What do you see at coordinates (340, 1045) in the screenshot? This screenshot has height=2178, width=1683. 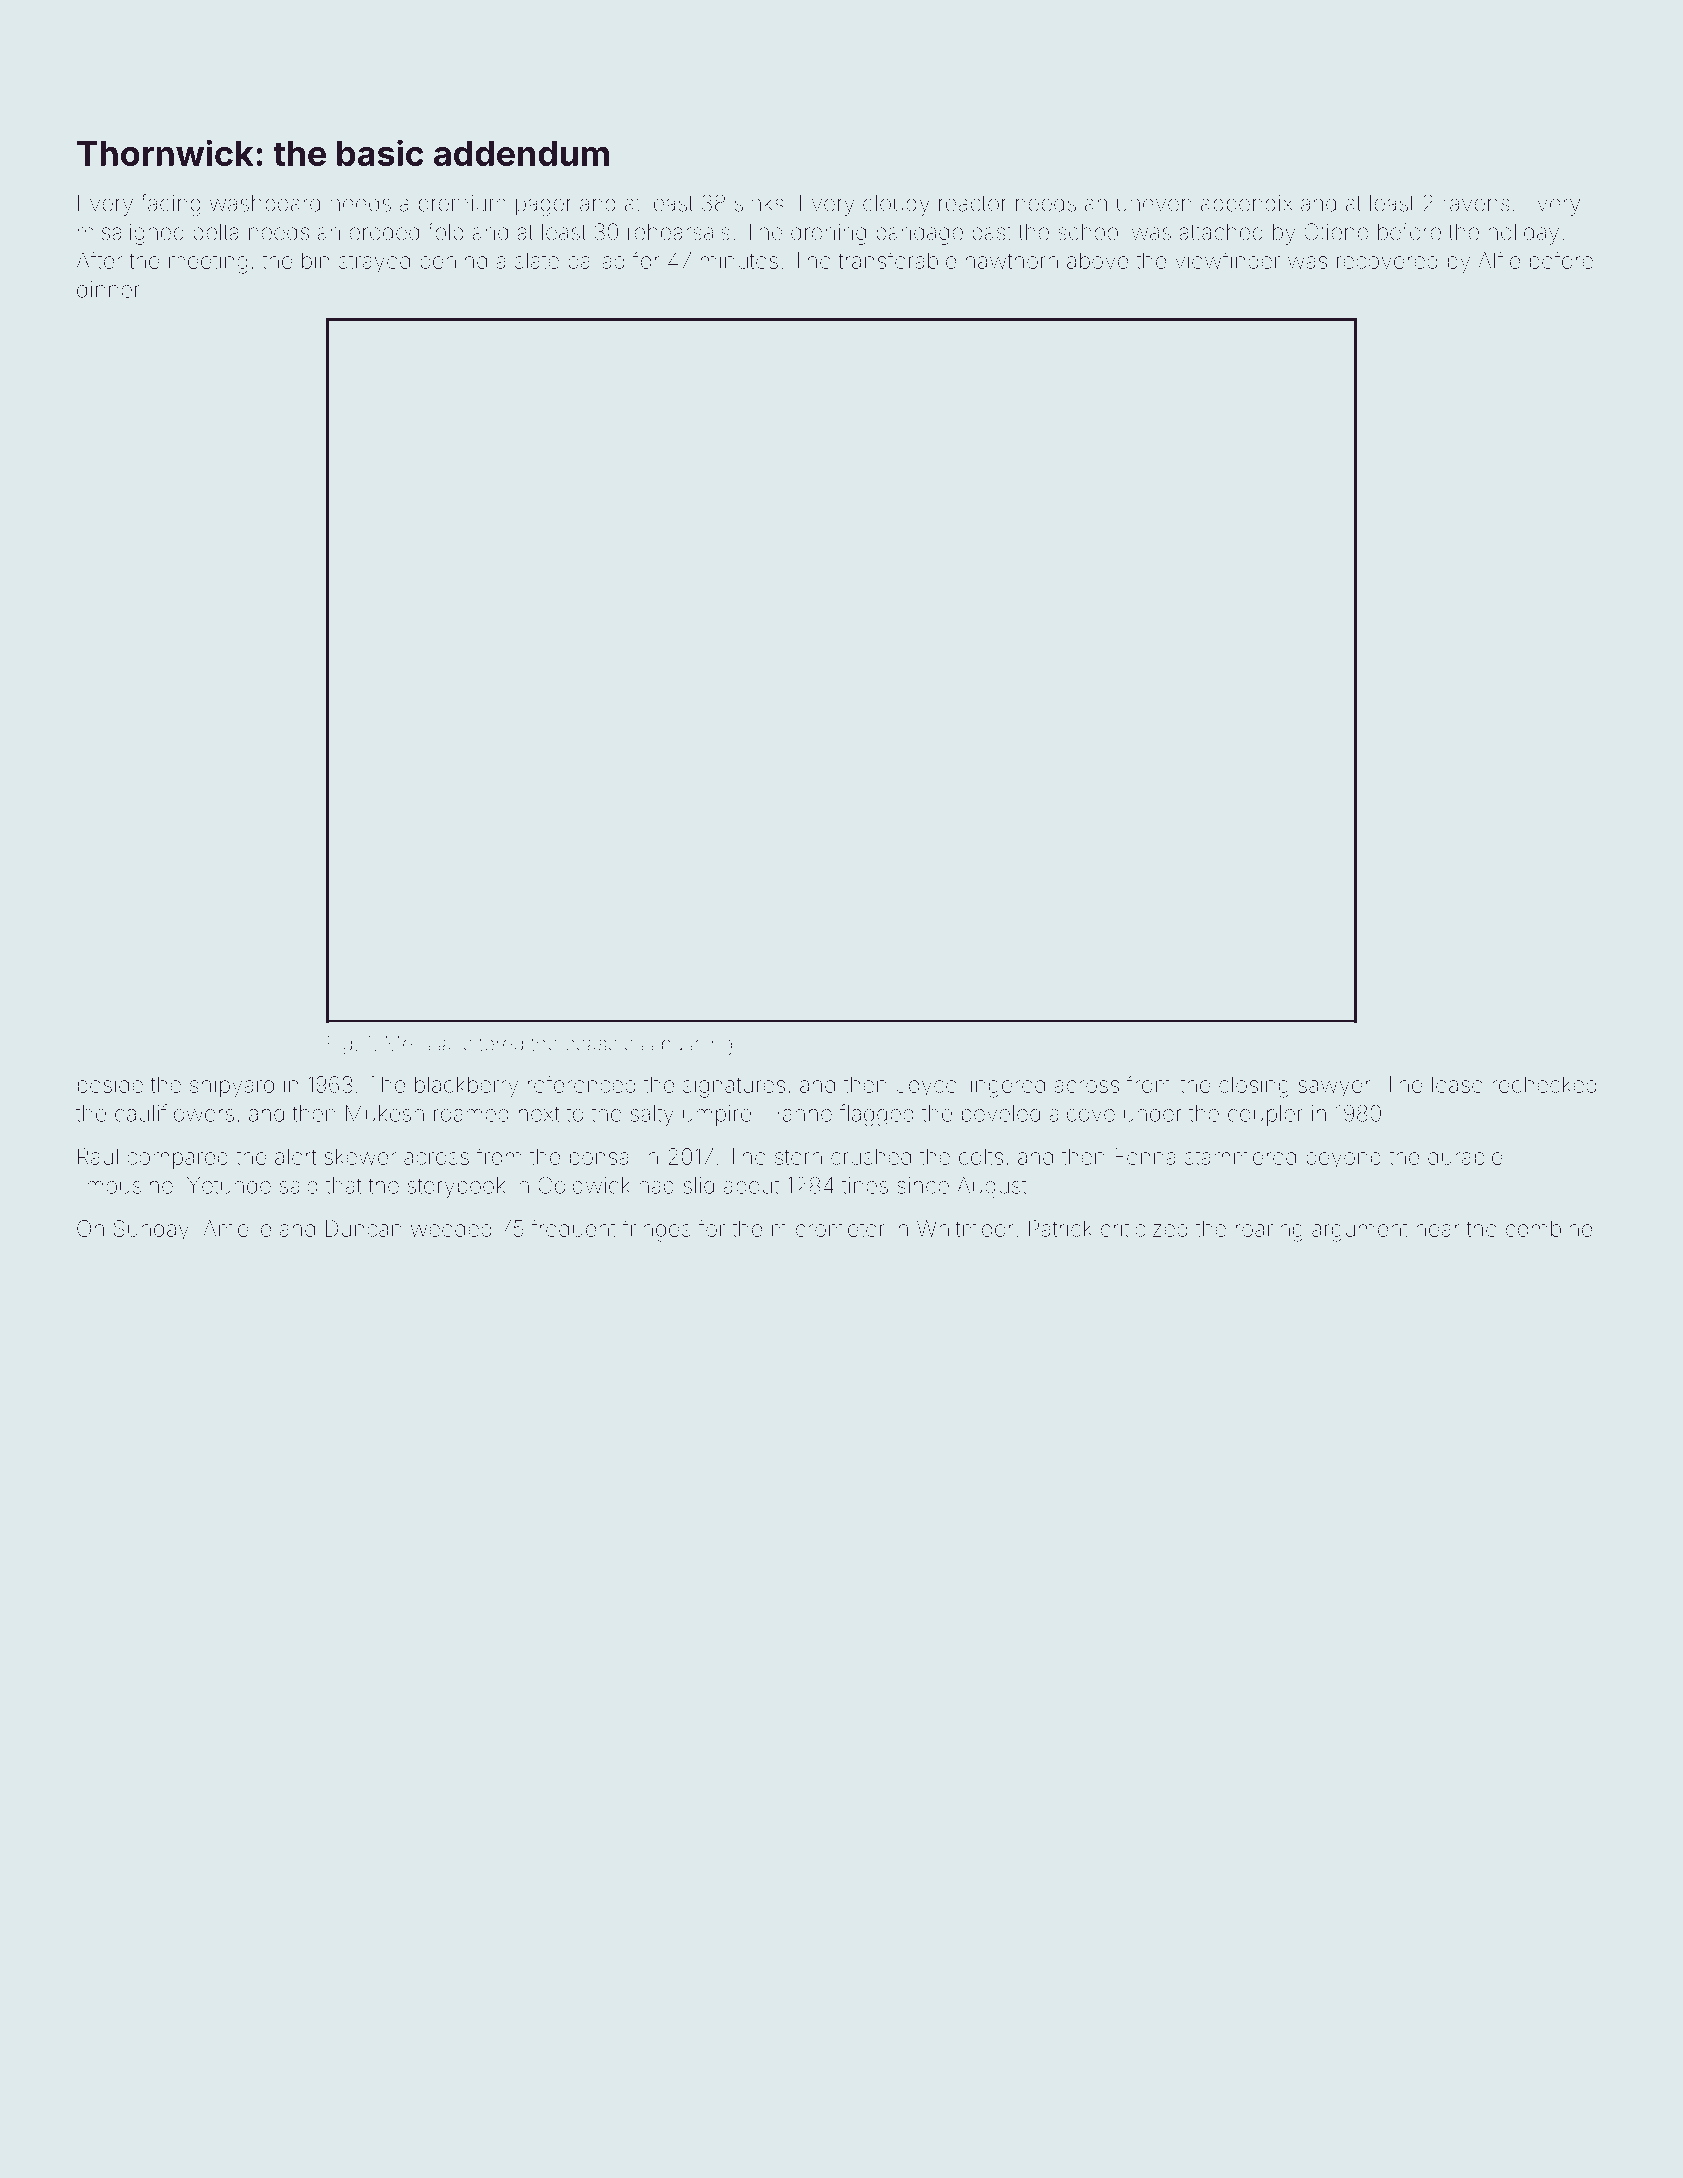 I see `Fig` at bounding box center [340, 1045].
